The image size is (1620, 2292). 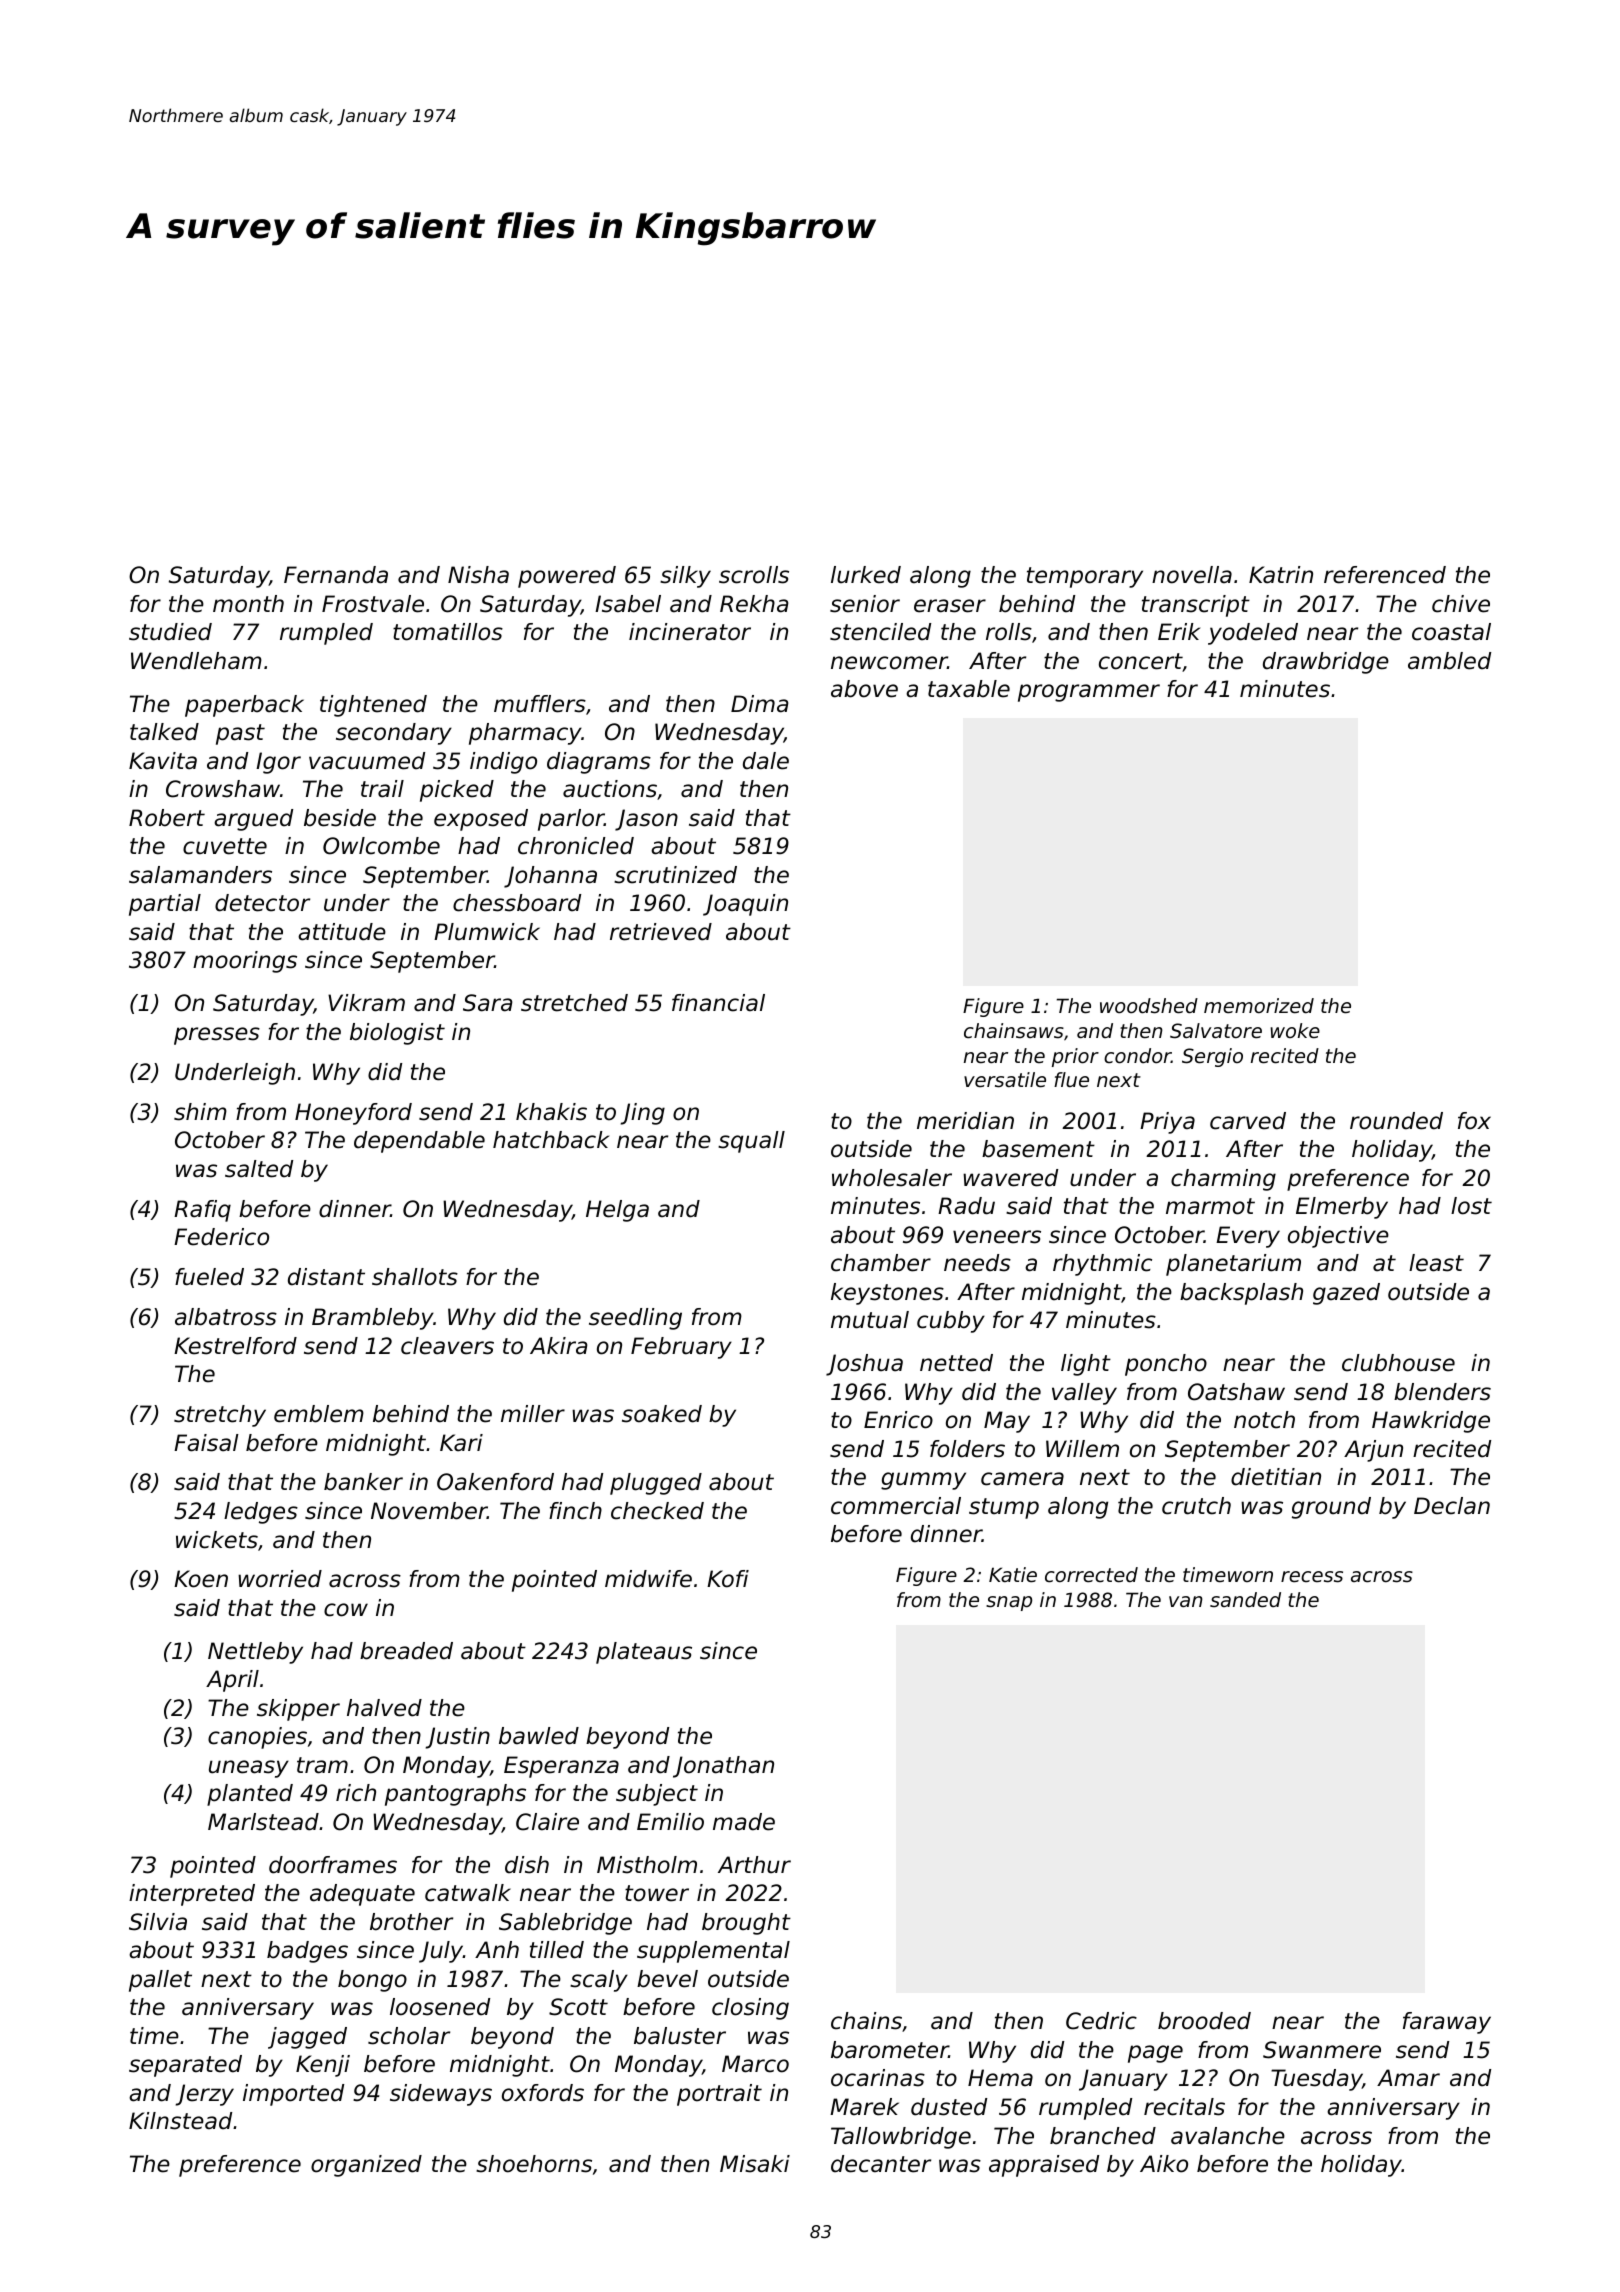 What do you see at coordinates (881, 2164) in the screenshot?
I see `decanter` at bounding box center [881, 2164].
